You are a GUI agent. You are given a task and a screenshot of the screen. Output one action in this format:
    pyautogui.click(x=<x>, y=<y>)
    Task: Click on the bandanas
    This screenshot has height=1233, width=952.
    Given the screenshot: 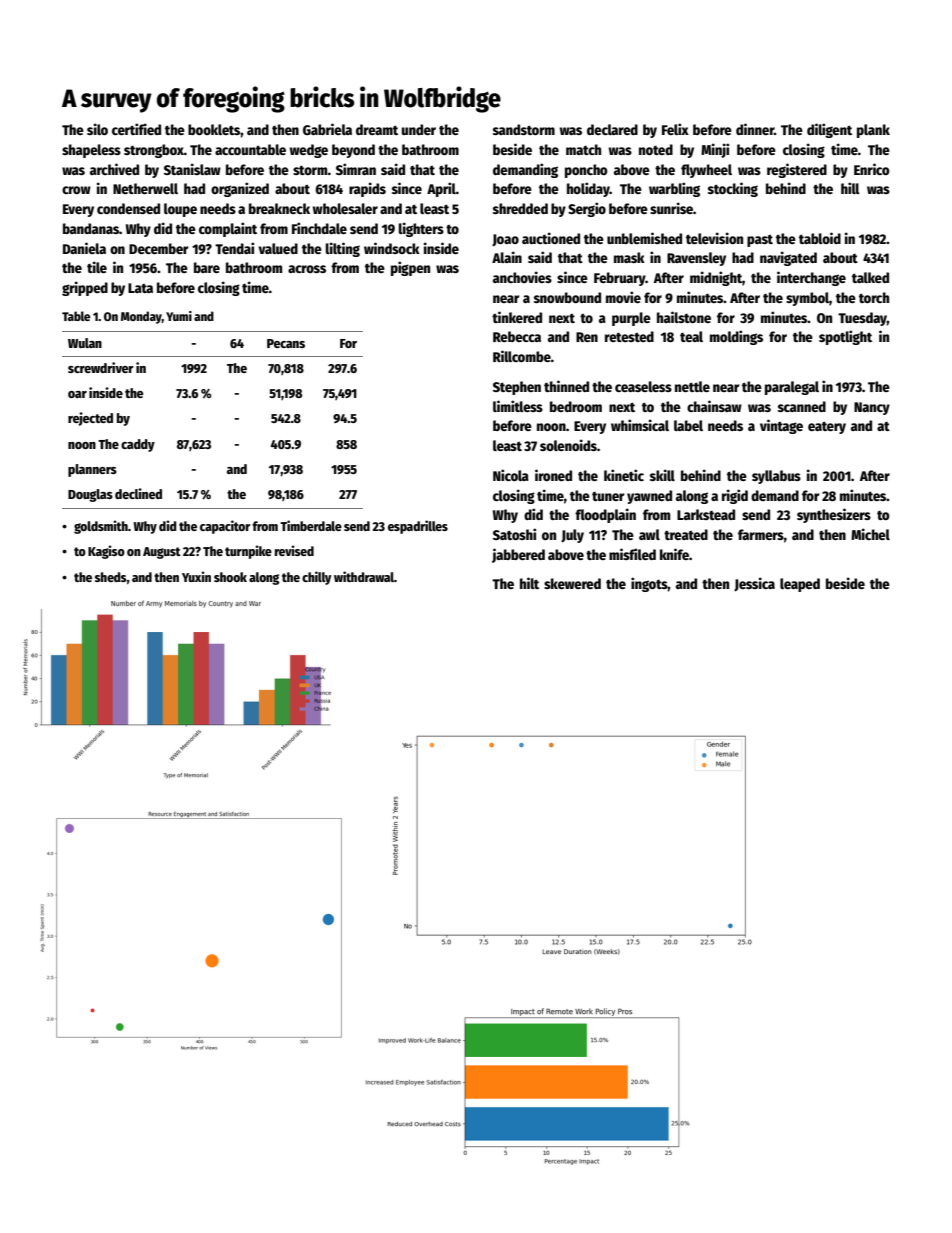 What is the action you would take?
    pyautogui.click(x=91, y=228)
